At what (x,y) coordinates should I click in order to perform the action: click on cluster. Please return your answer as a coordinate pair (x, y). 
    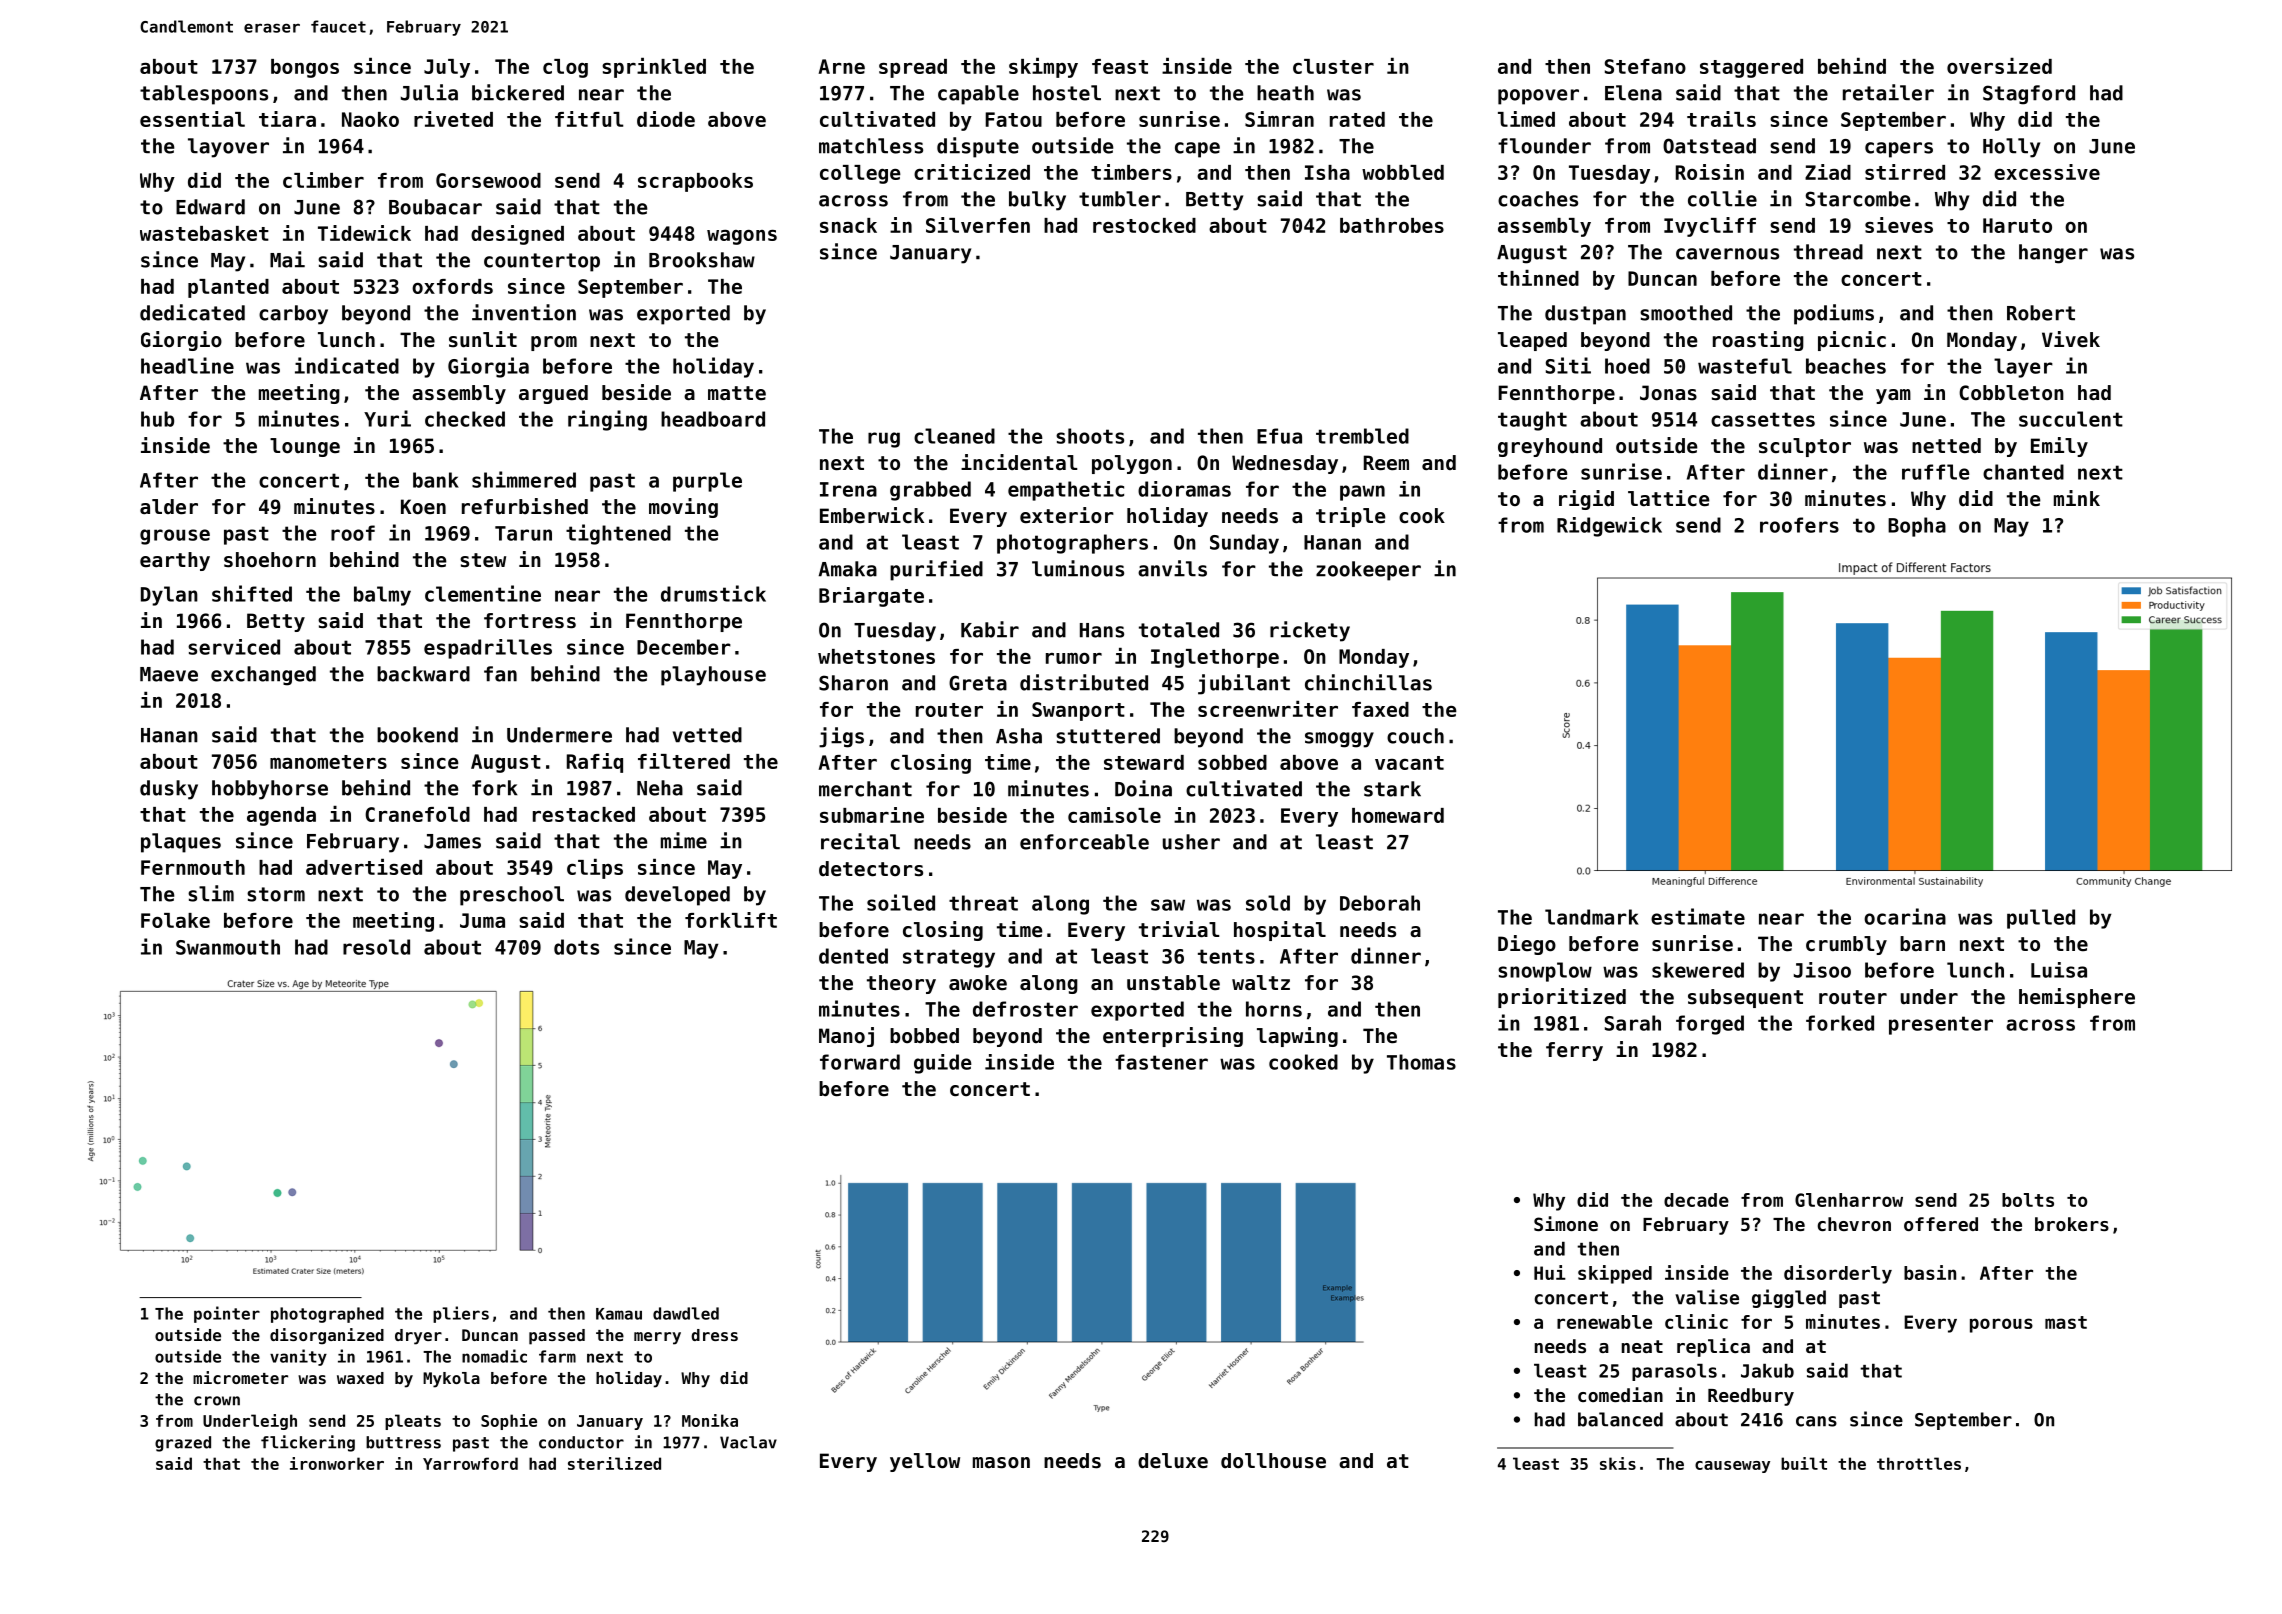
    Looking at the image, I should click on (1333, 66).
